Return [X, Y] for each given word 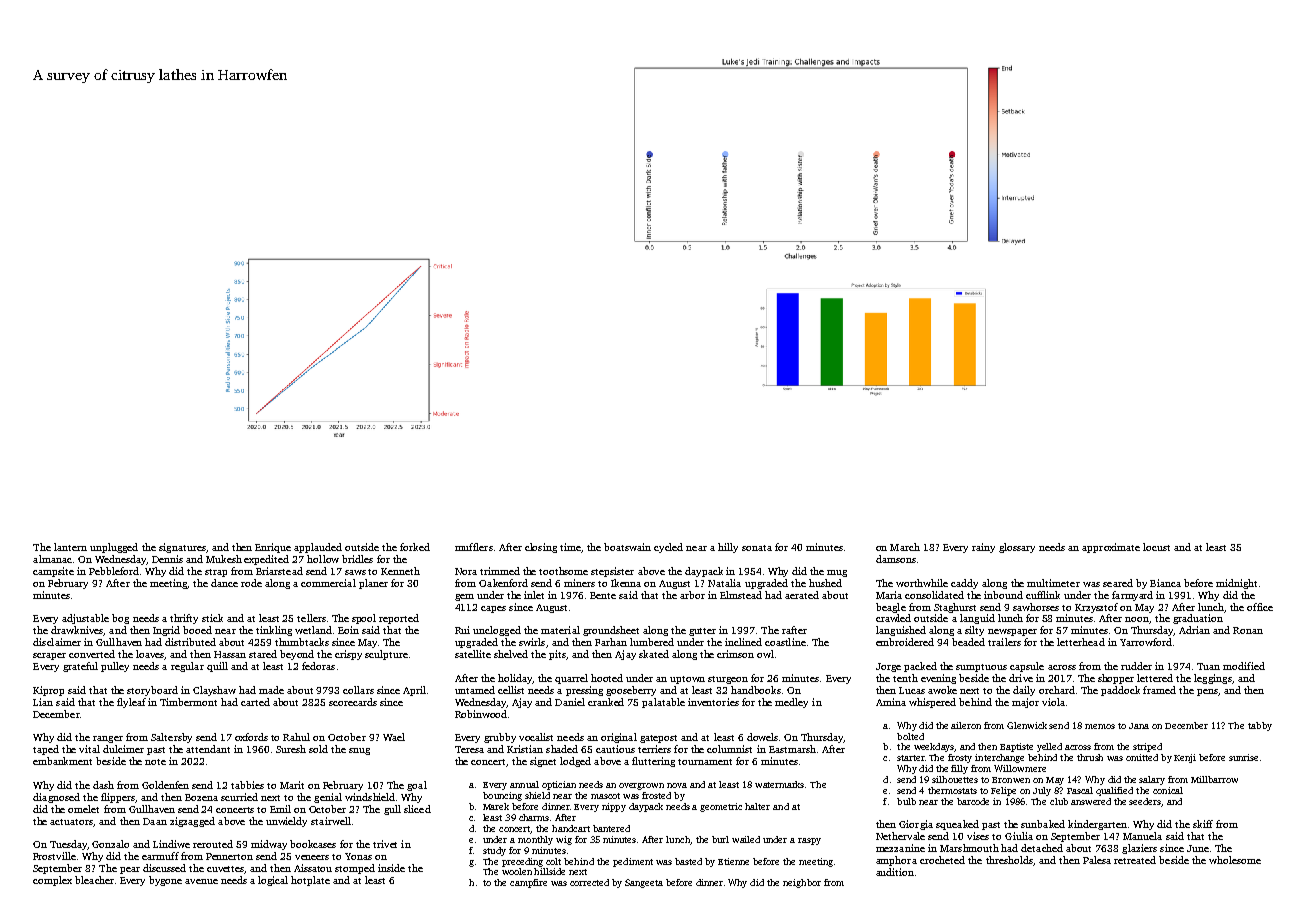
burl [720, 839]
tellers [311, 618]
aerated [802, 595]
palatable [663, 703]
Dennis [167, 559]
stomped [355, 869]
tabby [1260, 726]
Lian [43, 702]
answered [1091, 801]
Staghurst [955, 608]
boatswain [627, 547]
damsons [896, 559]
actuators [71, 822]
